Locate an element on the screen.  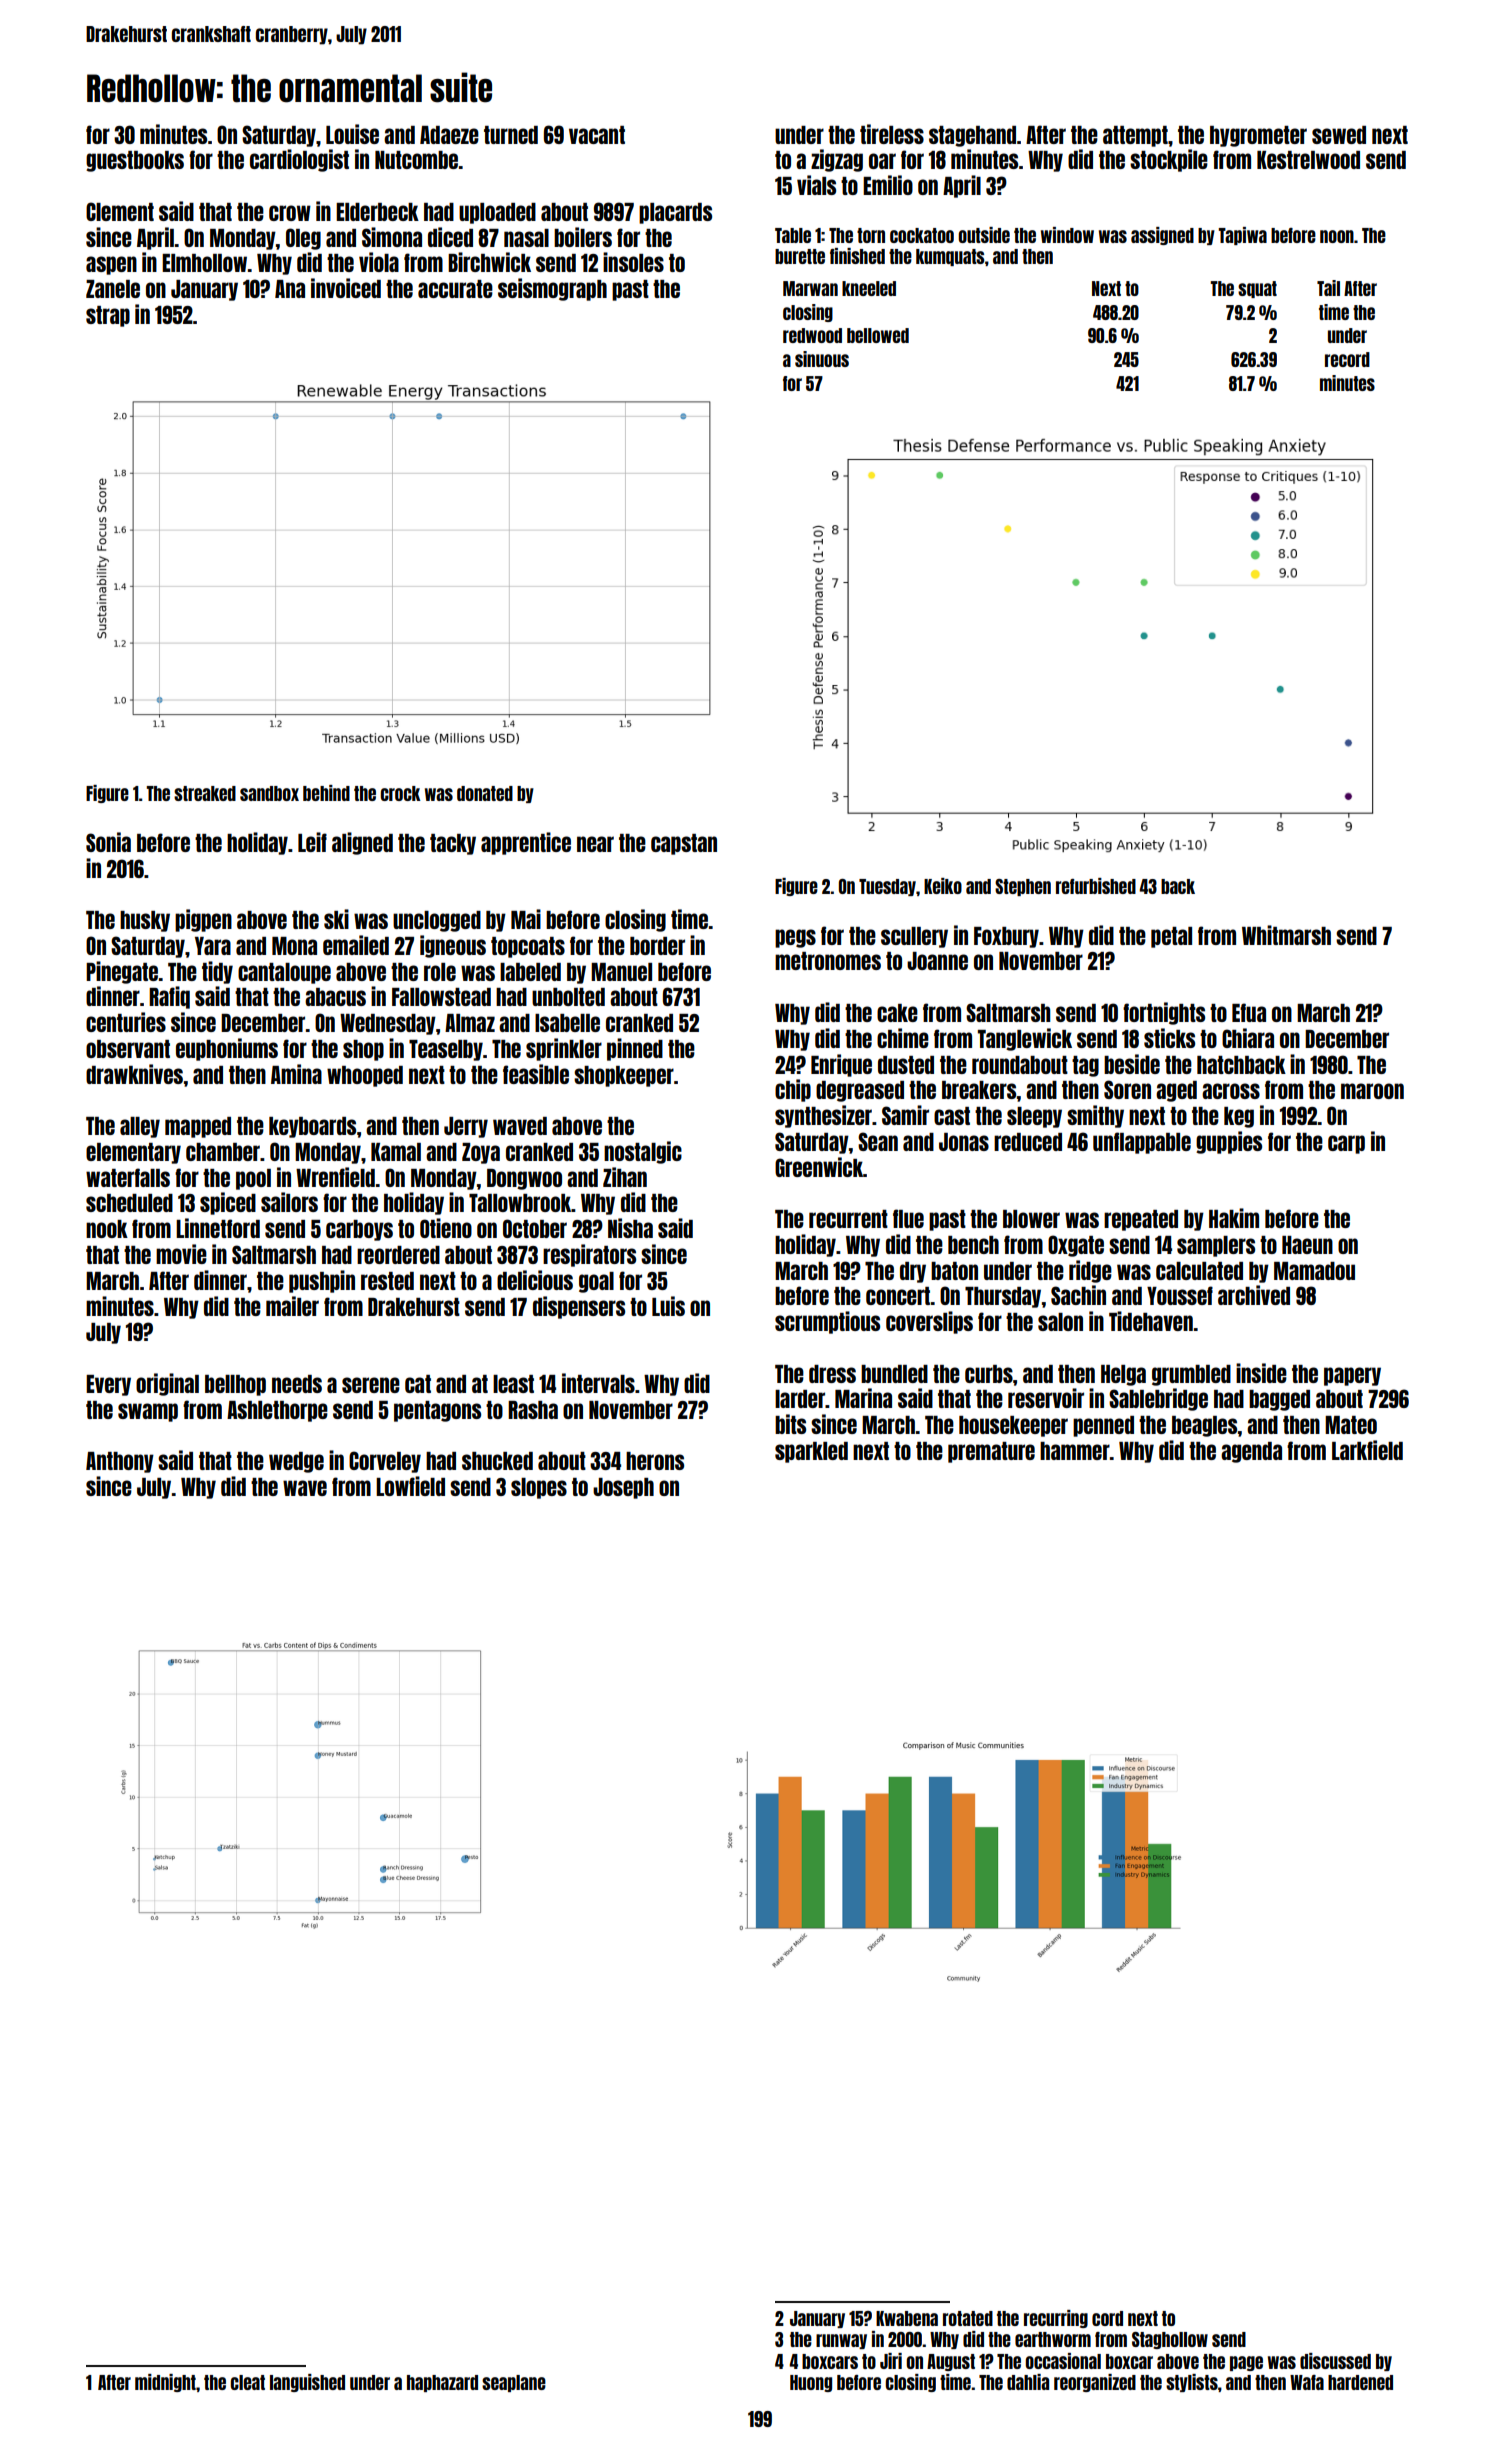
nasal is located at coordinates (526, 238).
